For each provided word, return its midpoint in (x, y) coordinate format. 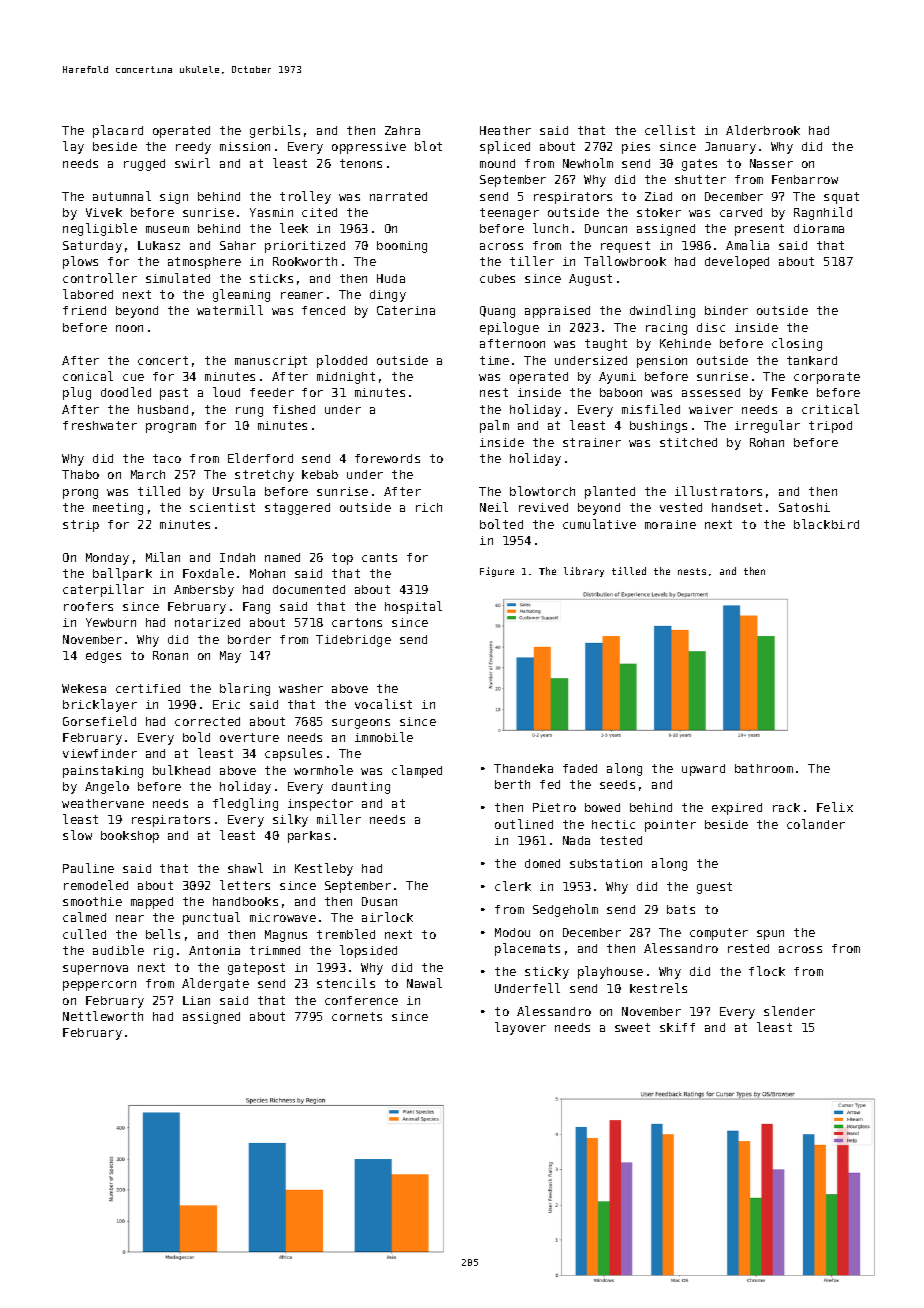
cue (133, 377)
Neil (494, 507)
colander (816, 824)
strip (81, 526)
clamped (417, 771)
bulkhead (181, 770)
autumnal (122, 196)
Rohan (767, 442)
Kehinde (685, 343)
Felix (835, 807)
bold (196, 737)
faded (580, 768)
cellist (670, 130)
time (494, 360)
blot (428, 146)
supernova (95, 970)
